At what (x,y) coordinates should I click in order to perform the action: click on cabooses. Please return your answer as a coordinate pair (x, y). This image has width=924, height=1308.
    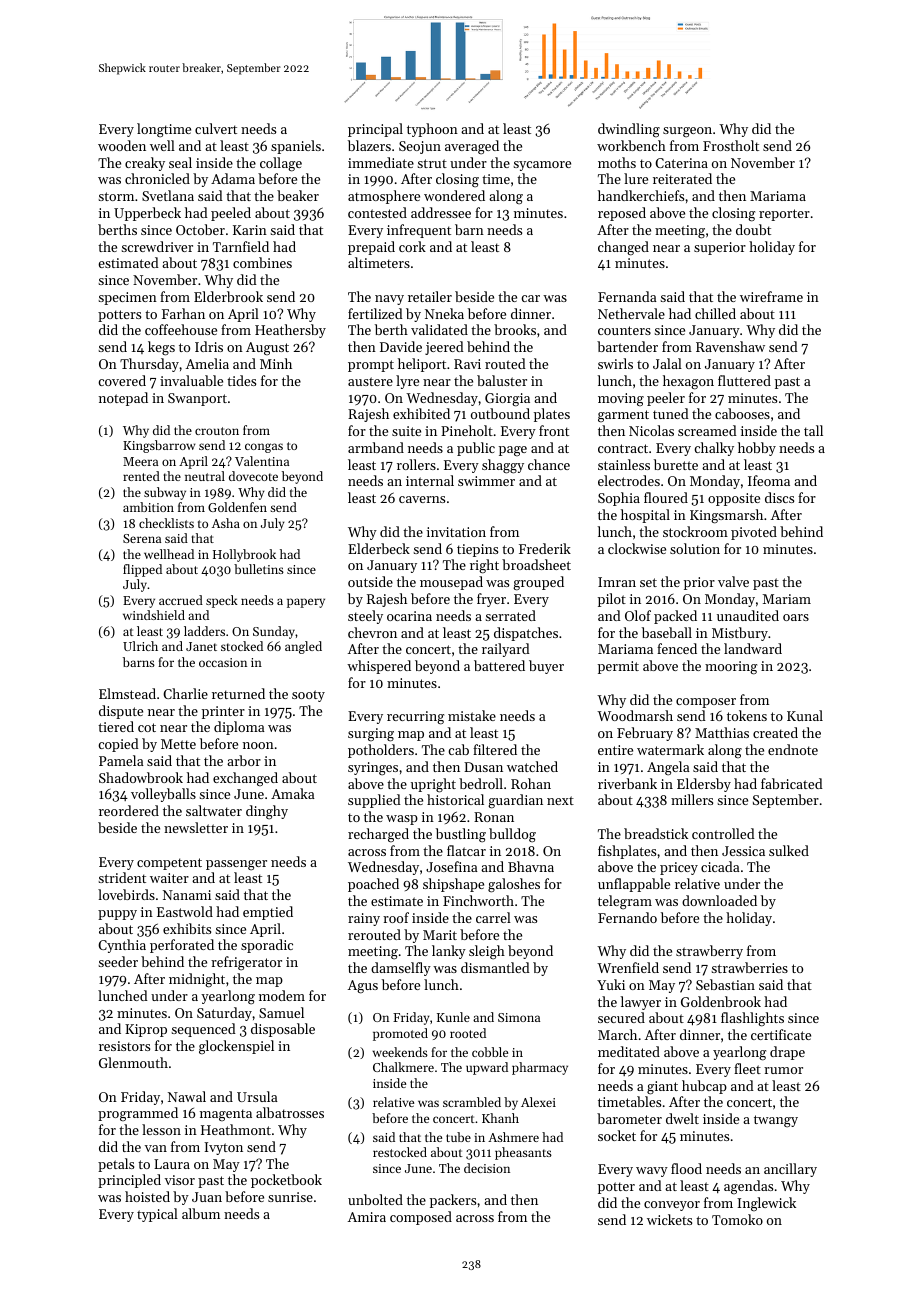
    Looking at the image, I should click on (742, 413).
